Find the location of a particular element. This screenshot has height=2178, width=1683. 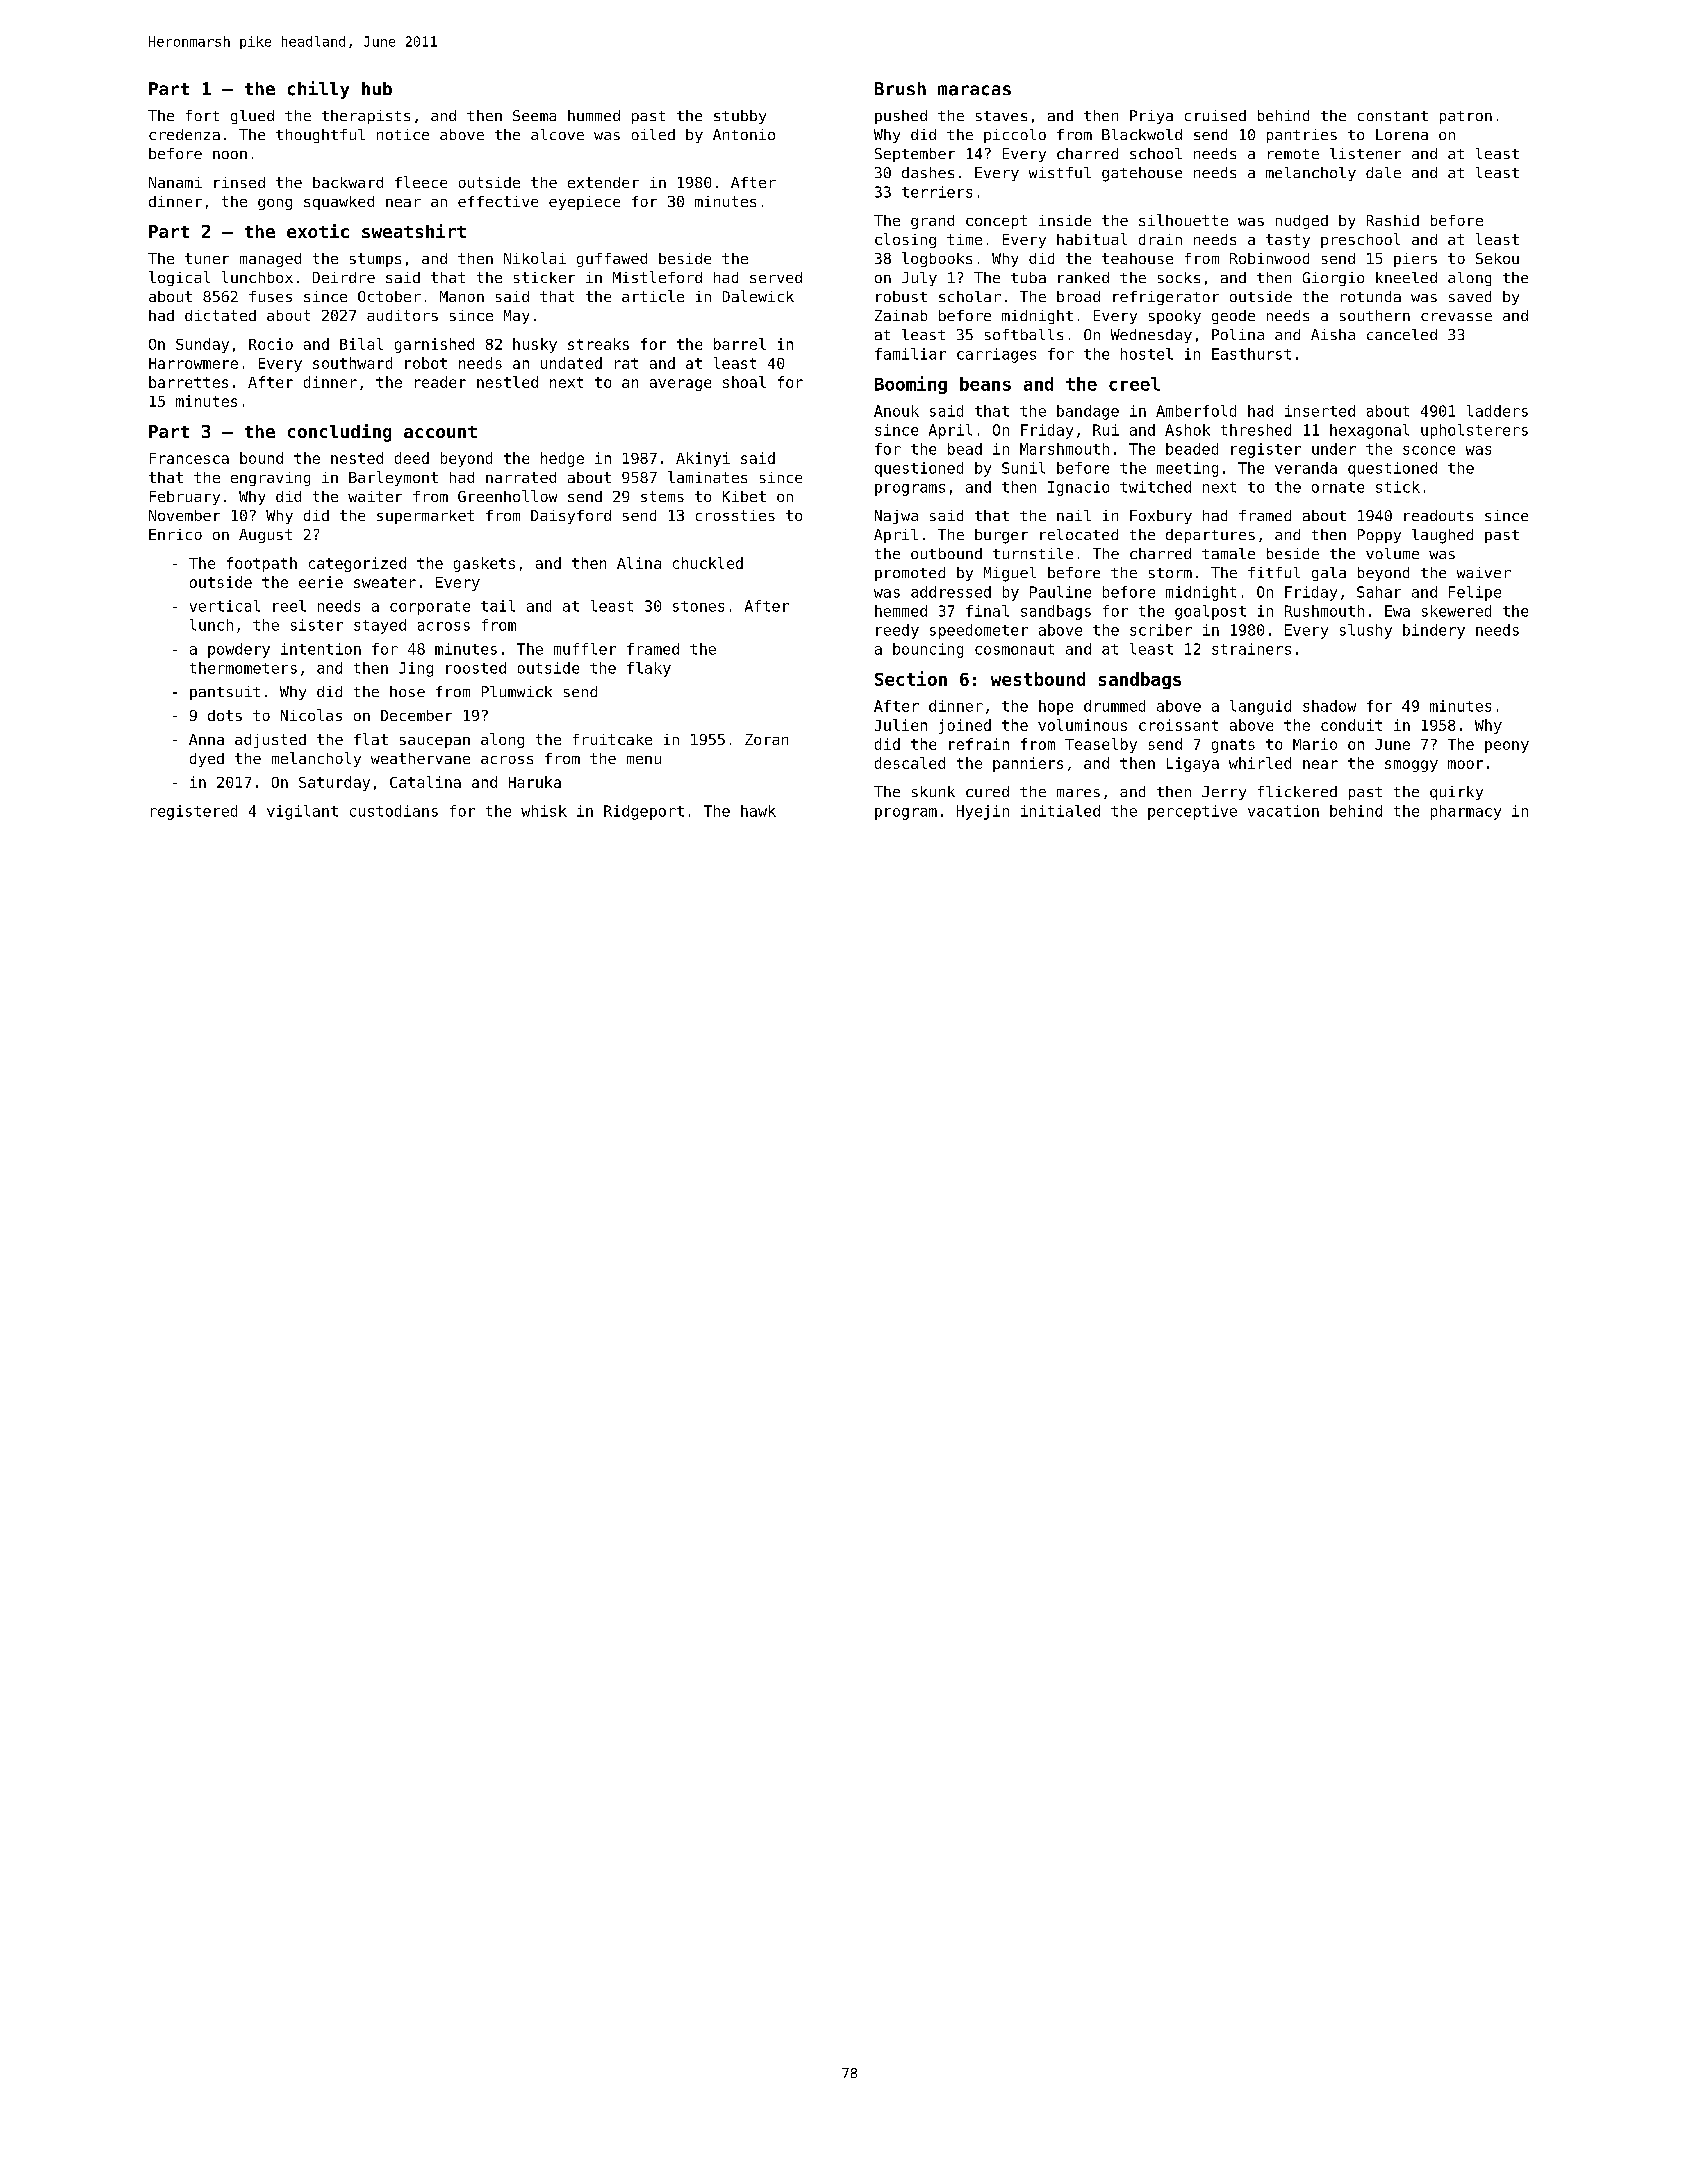

whisk is located at coordinates (544, 811).
